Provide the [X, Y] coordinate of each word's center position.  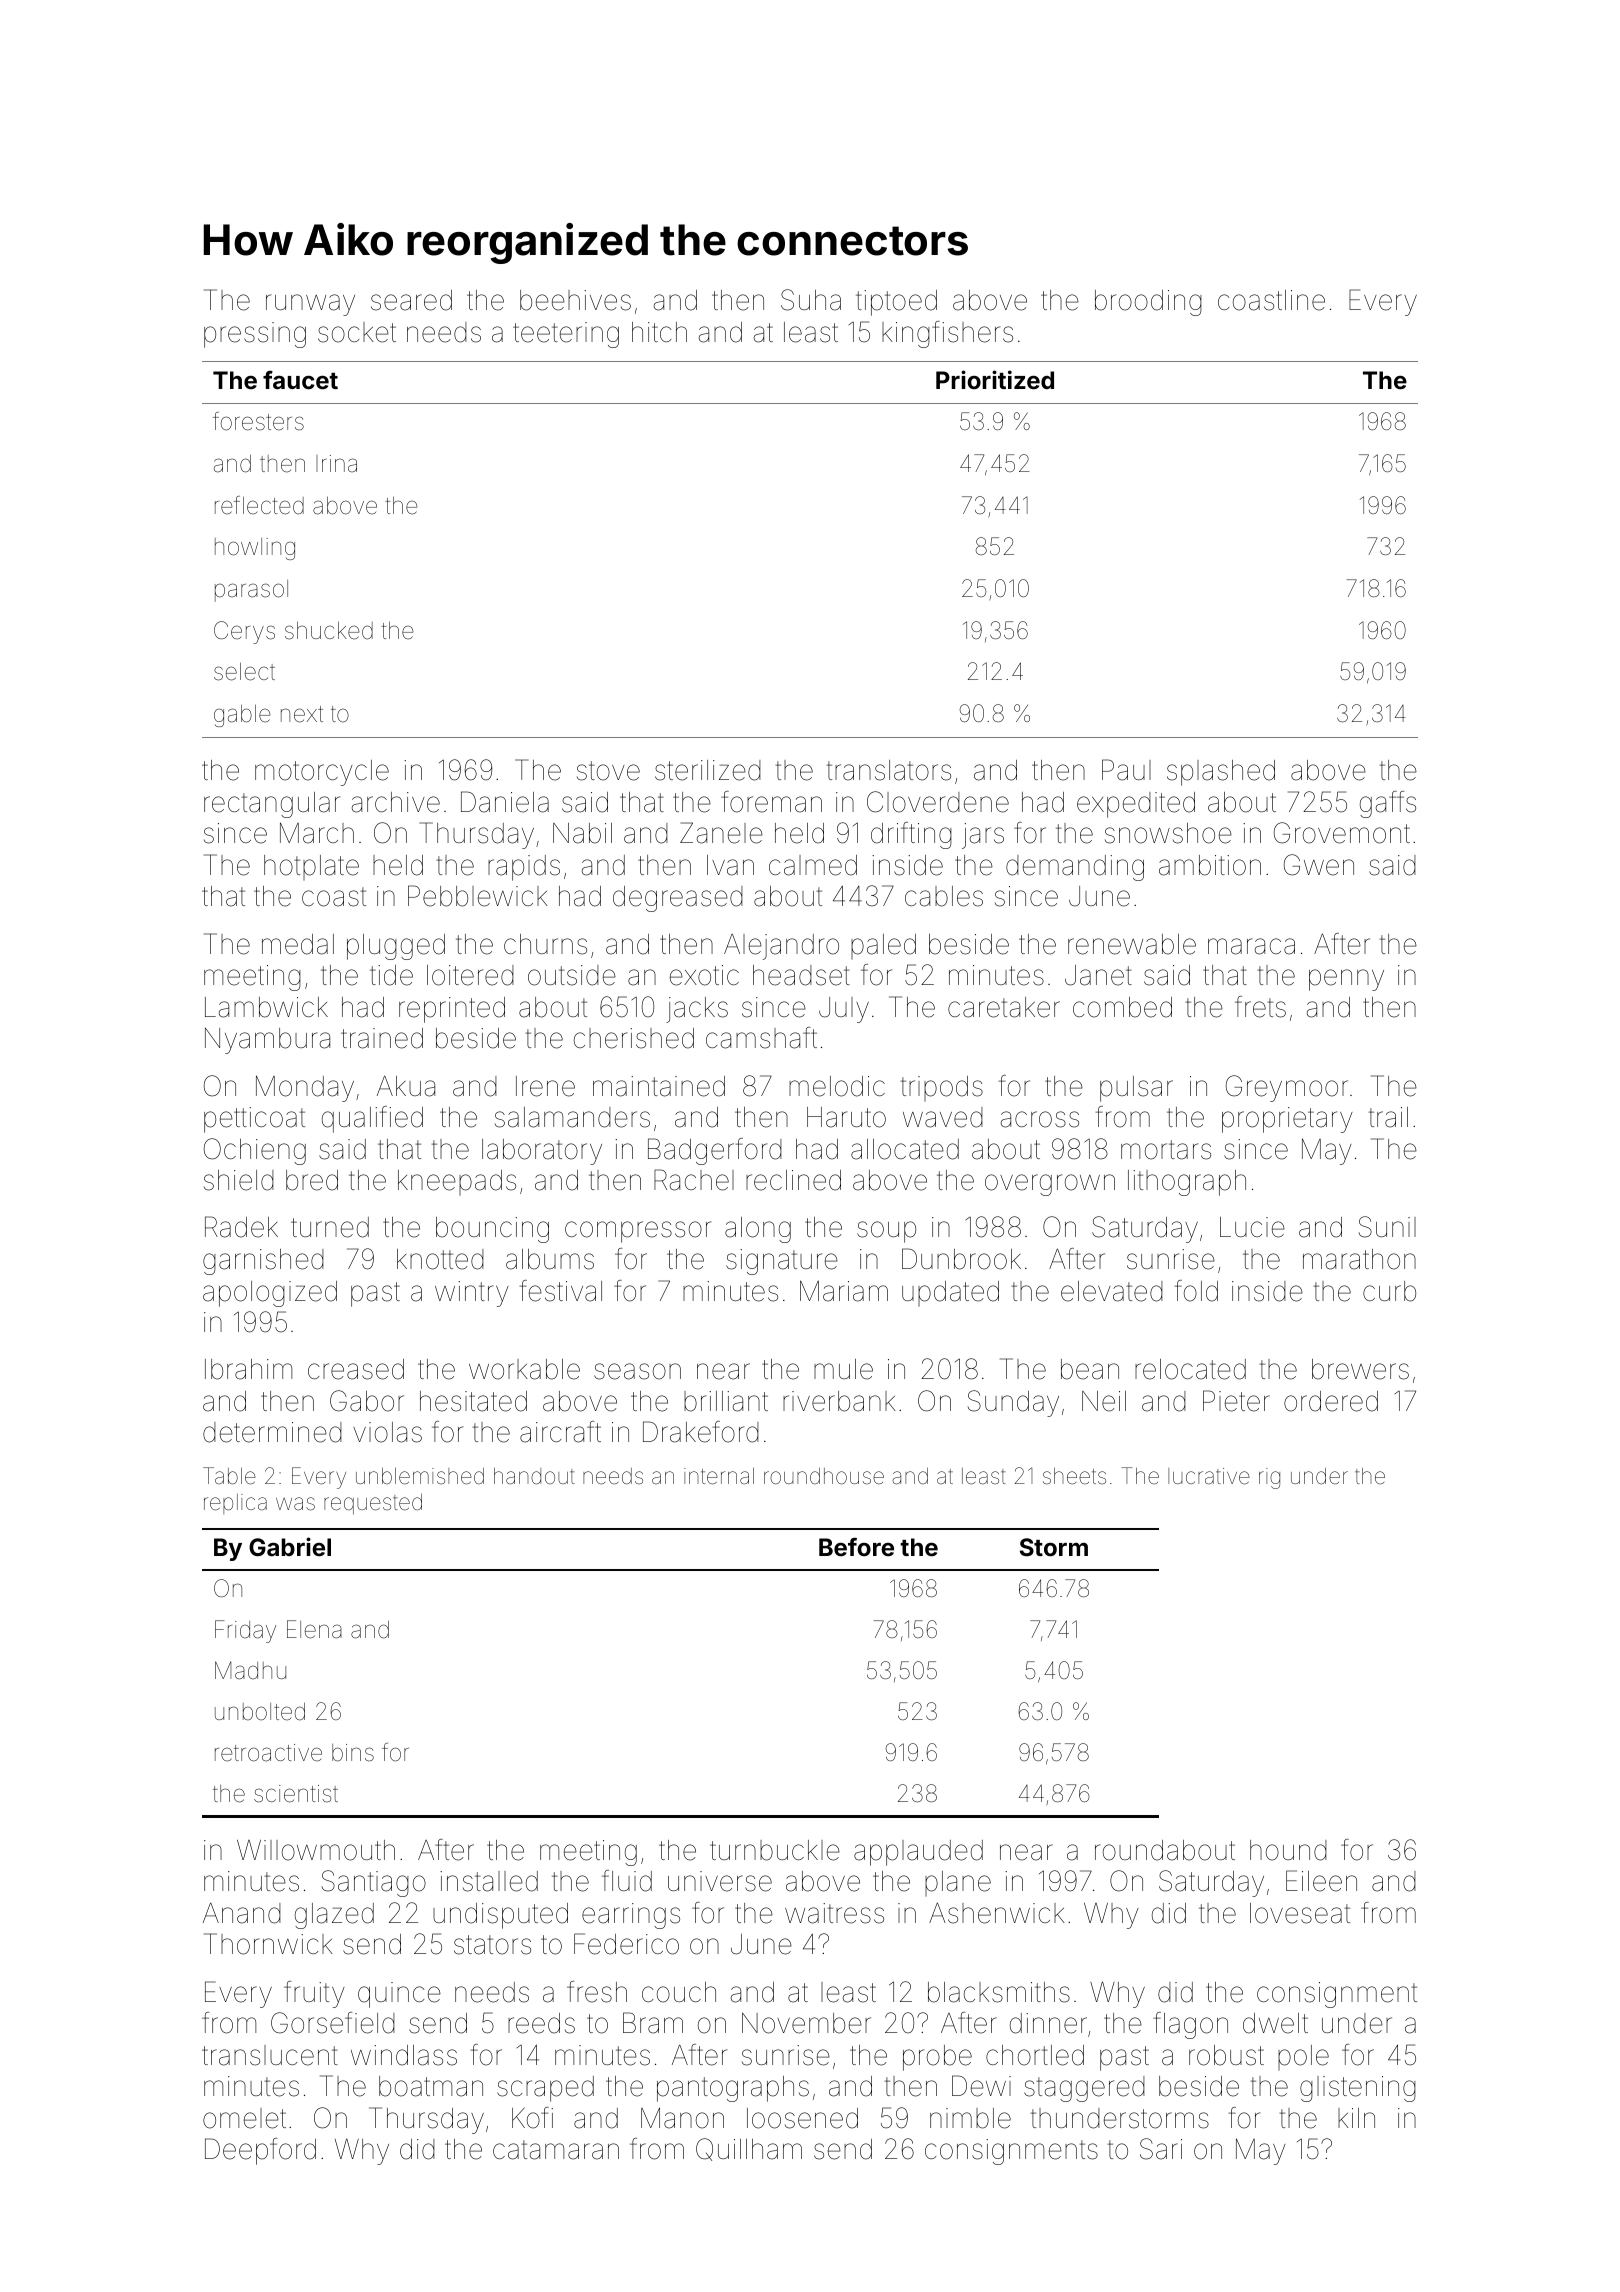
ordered [1331, 1401]
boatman [431, 2086]
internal [719, 1476]
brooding [1148, 303]
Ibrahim [248, 1369]
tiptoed [896, 303]
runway [310, 305]
